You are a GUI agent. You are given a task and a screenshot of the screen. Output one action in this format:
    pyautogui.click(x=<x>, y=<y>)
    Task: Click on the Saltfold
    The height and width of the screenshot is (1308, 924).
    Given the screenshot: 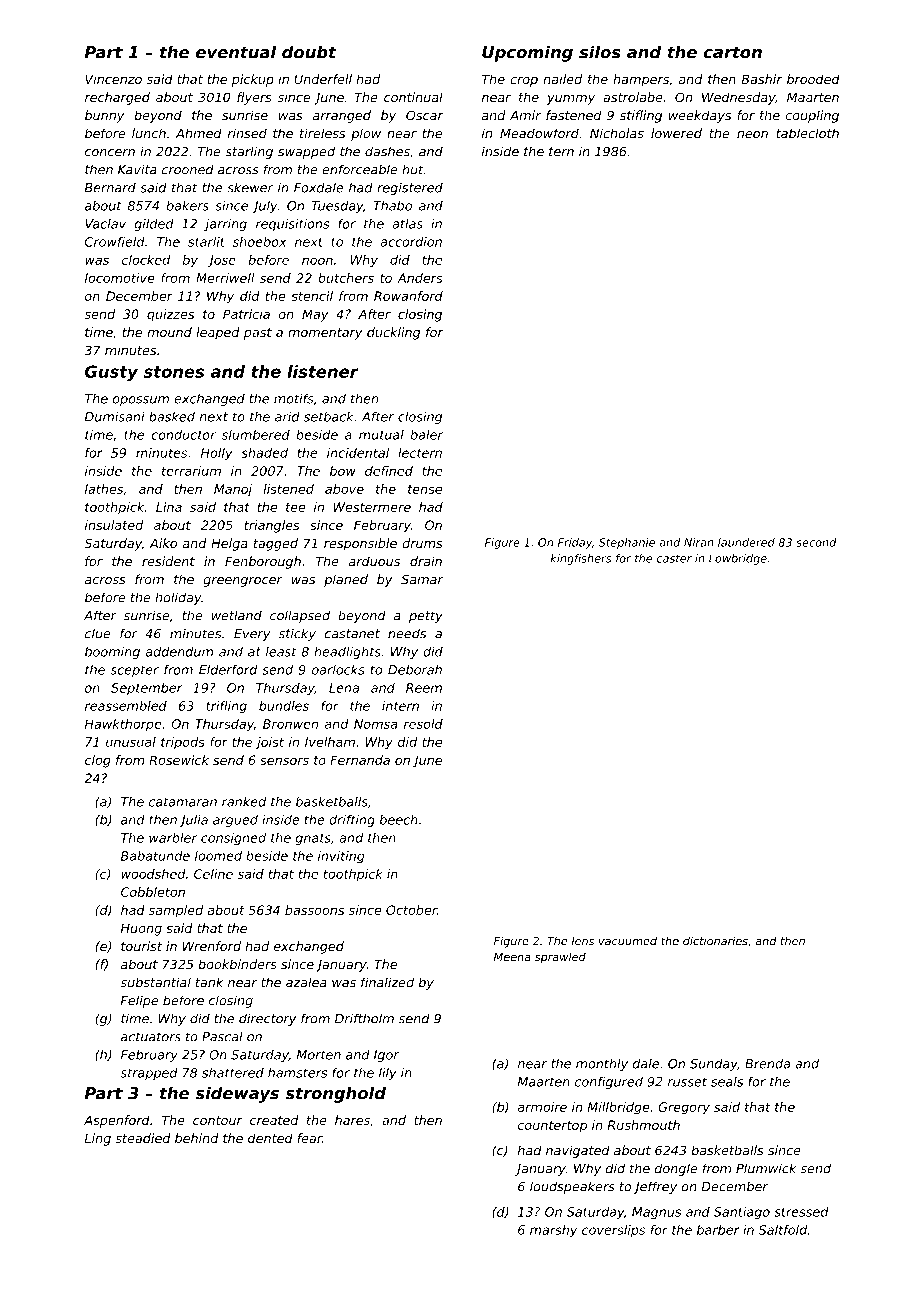 What is the action you would take?
    pyautogui.click(x=783, y=1230)
